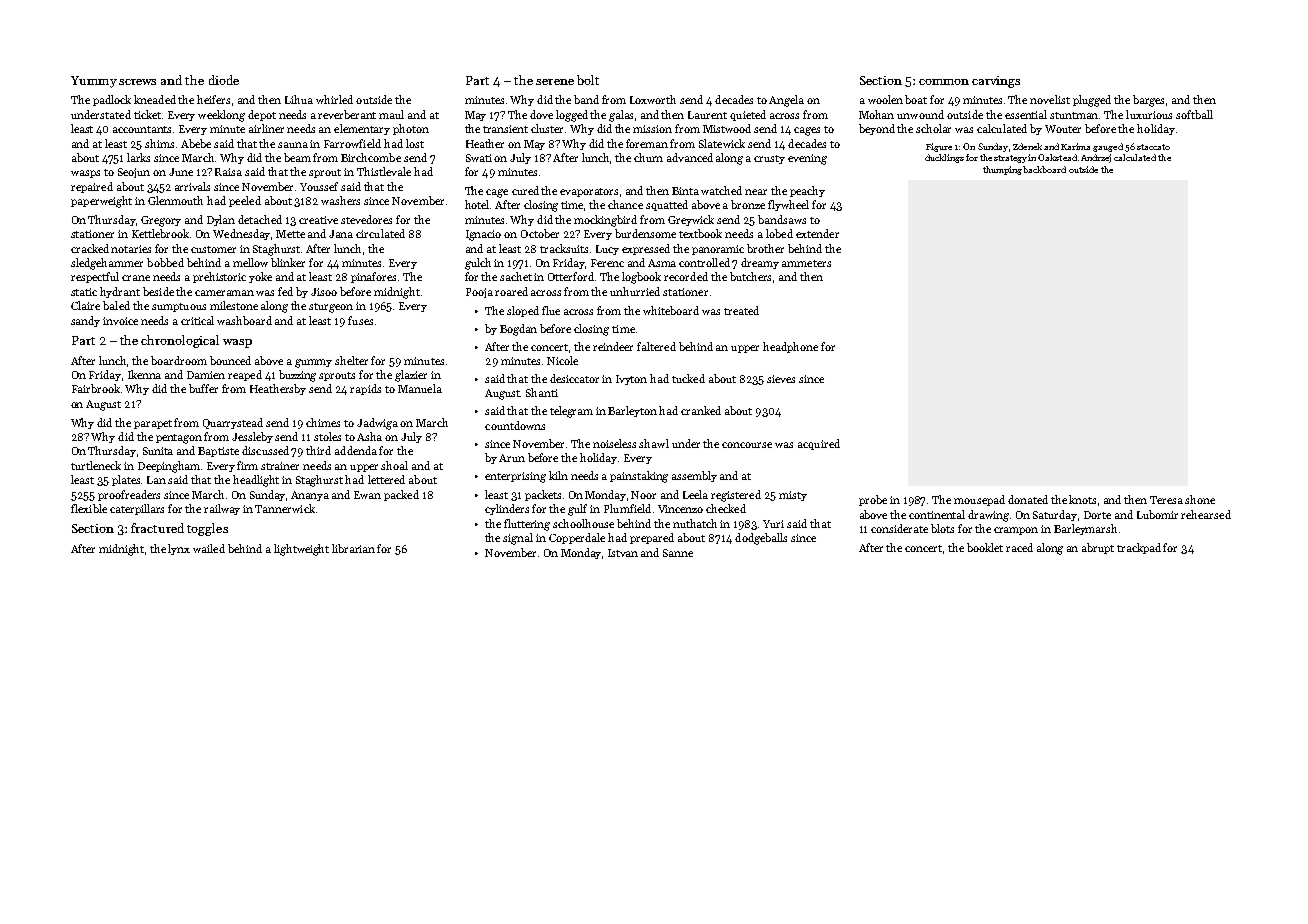 The image size is (1308, 924). I want to click on common, so click(944, 82).
